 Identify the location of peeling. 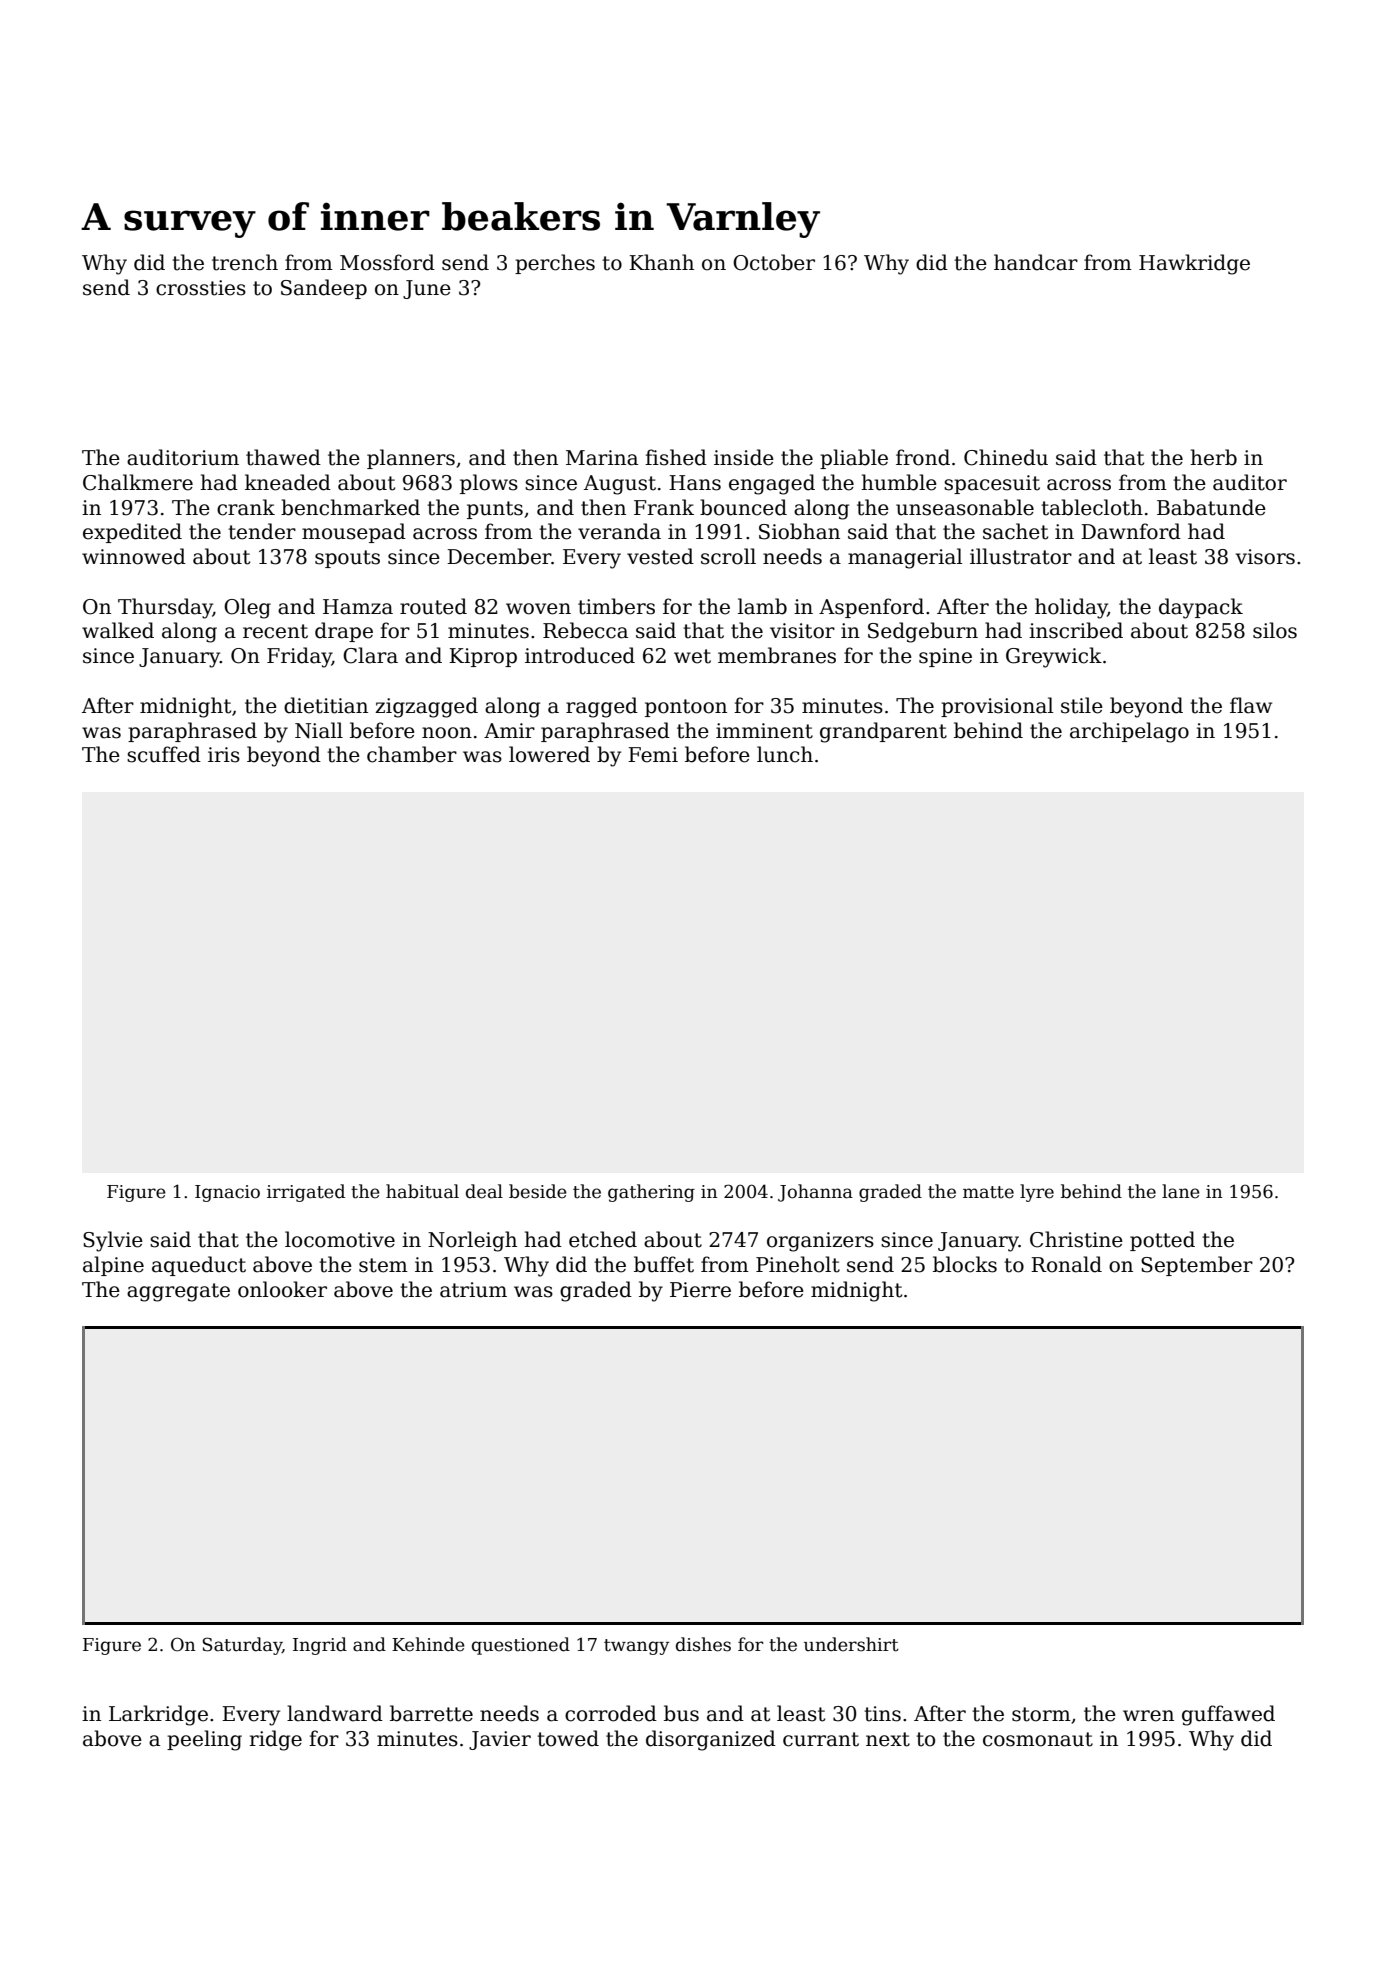
(204, 1740).
